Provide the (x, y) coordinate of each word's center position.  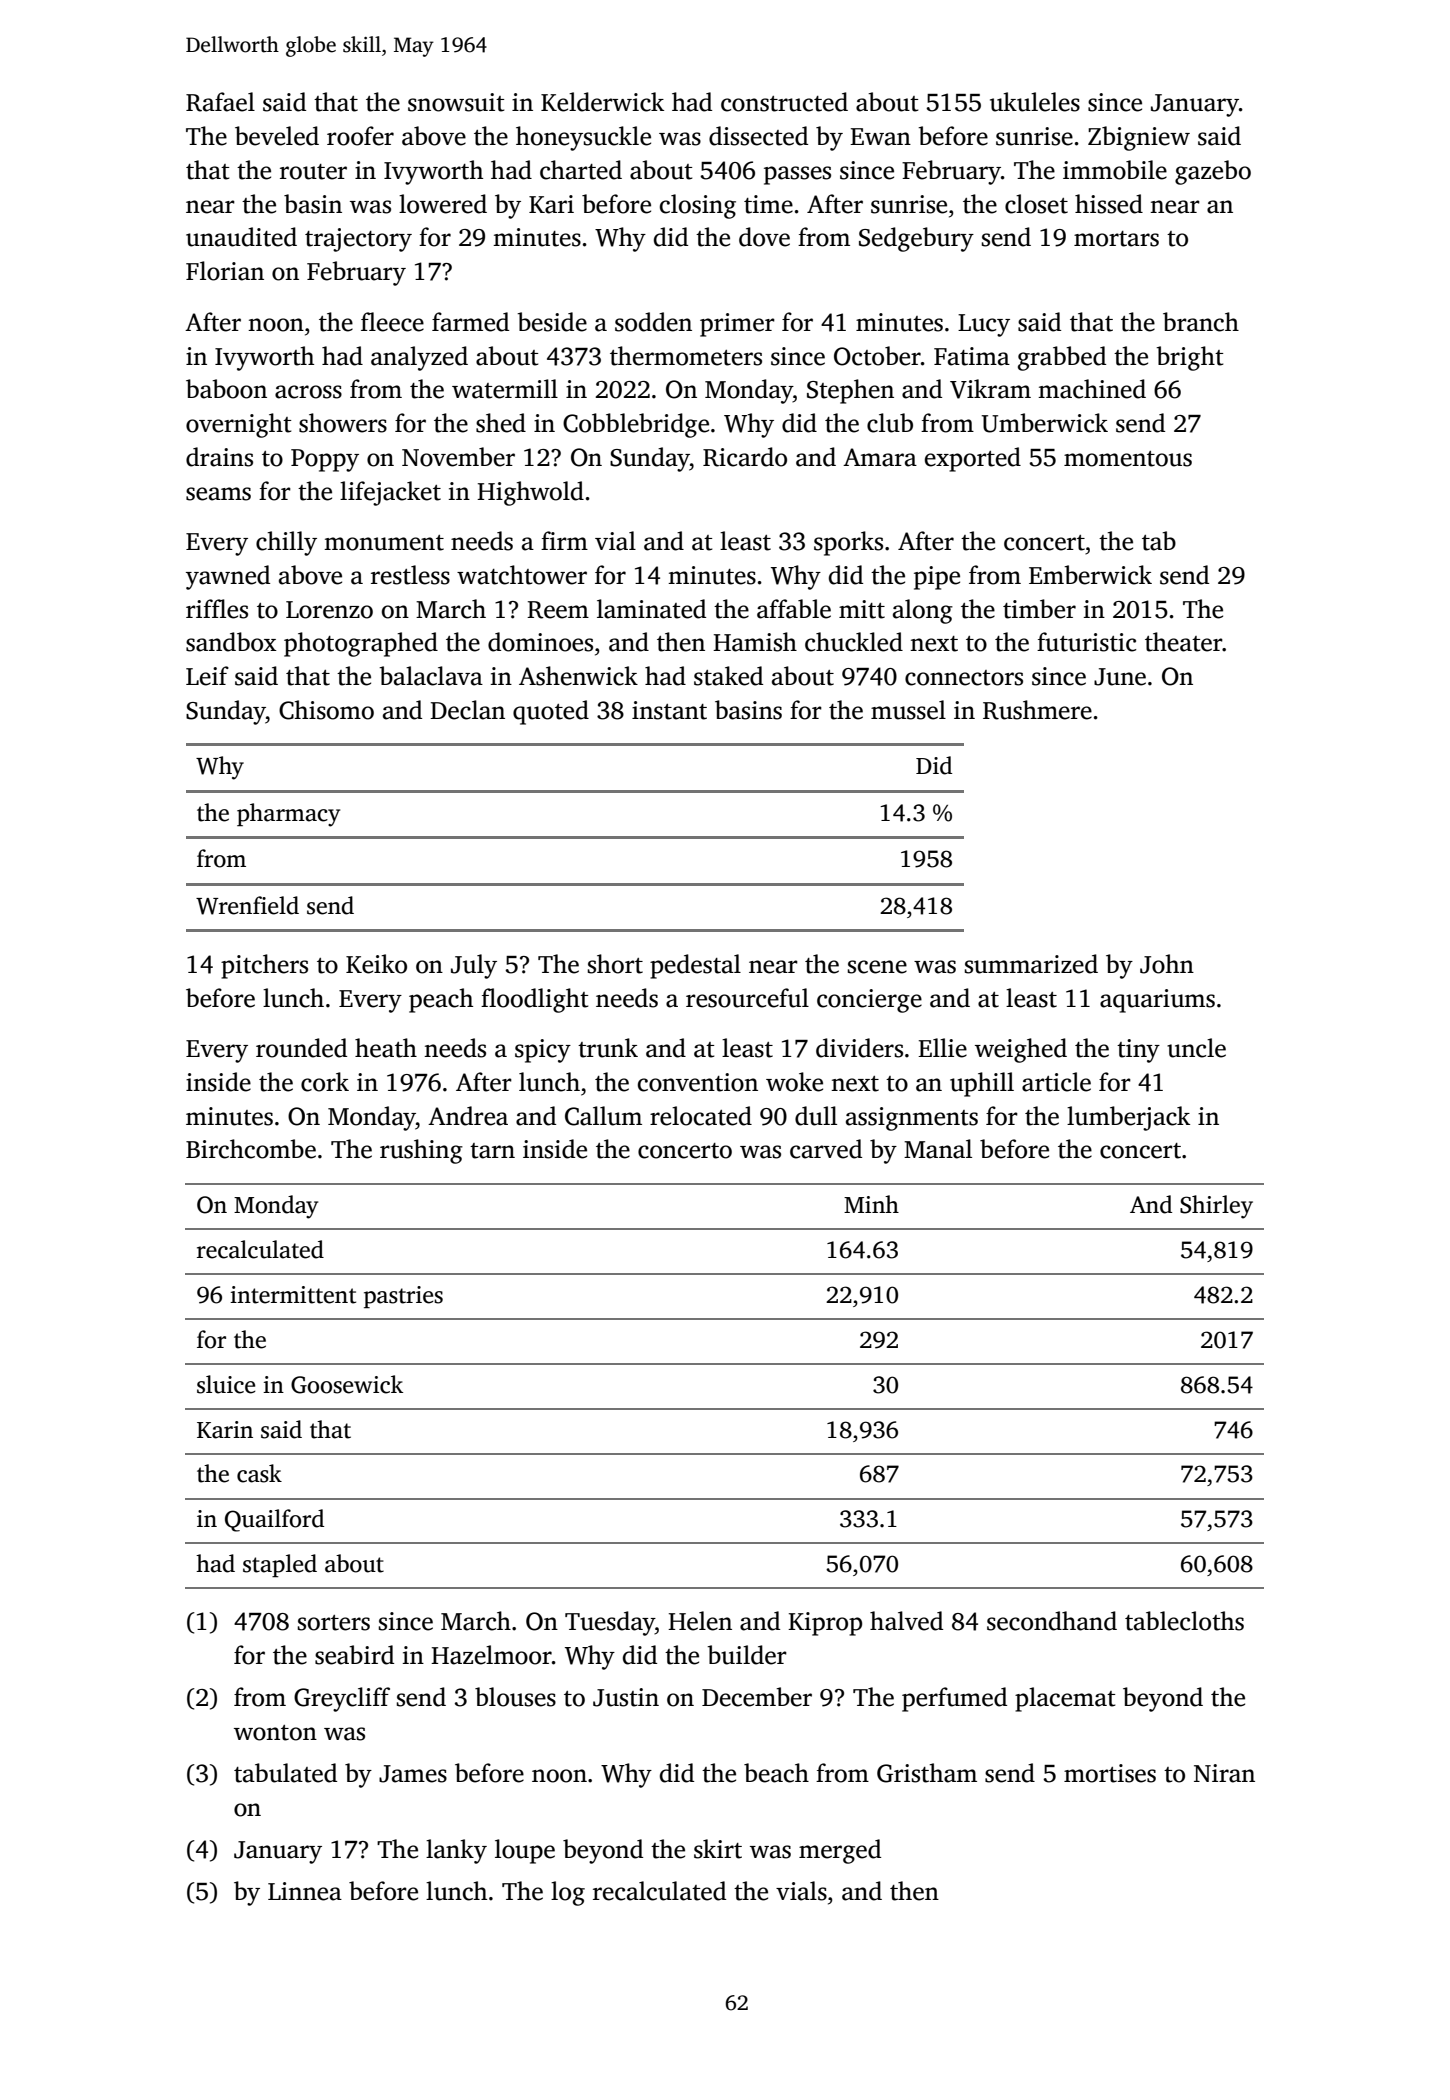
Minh (871, 1204)
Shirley (1216, 1207)
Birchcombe (251, 1149)
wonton (275, 1733)
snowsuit (456, 102)
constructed (784, 102)
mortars (1116, 239)
